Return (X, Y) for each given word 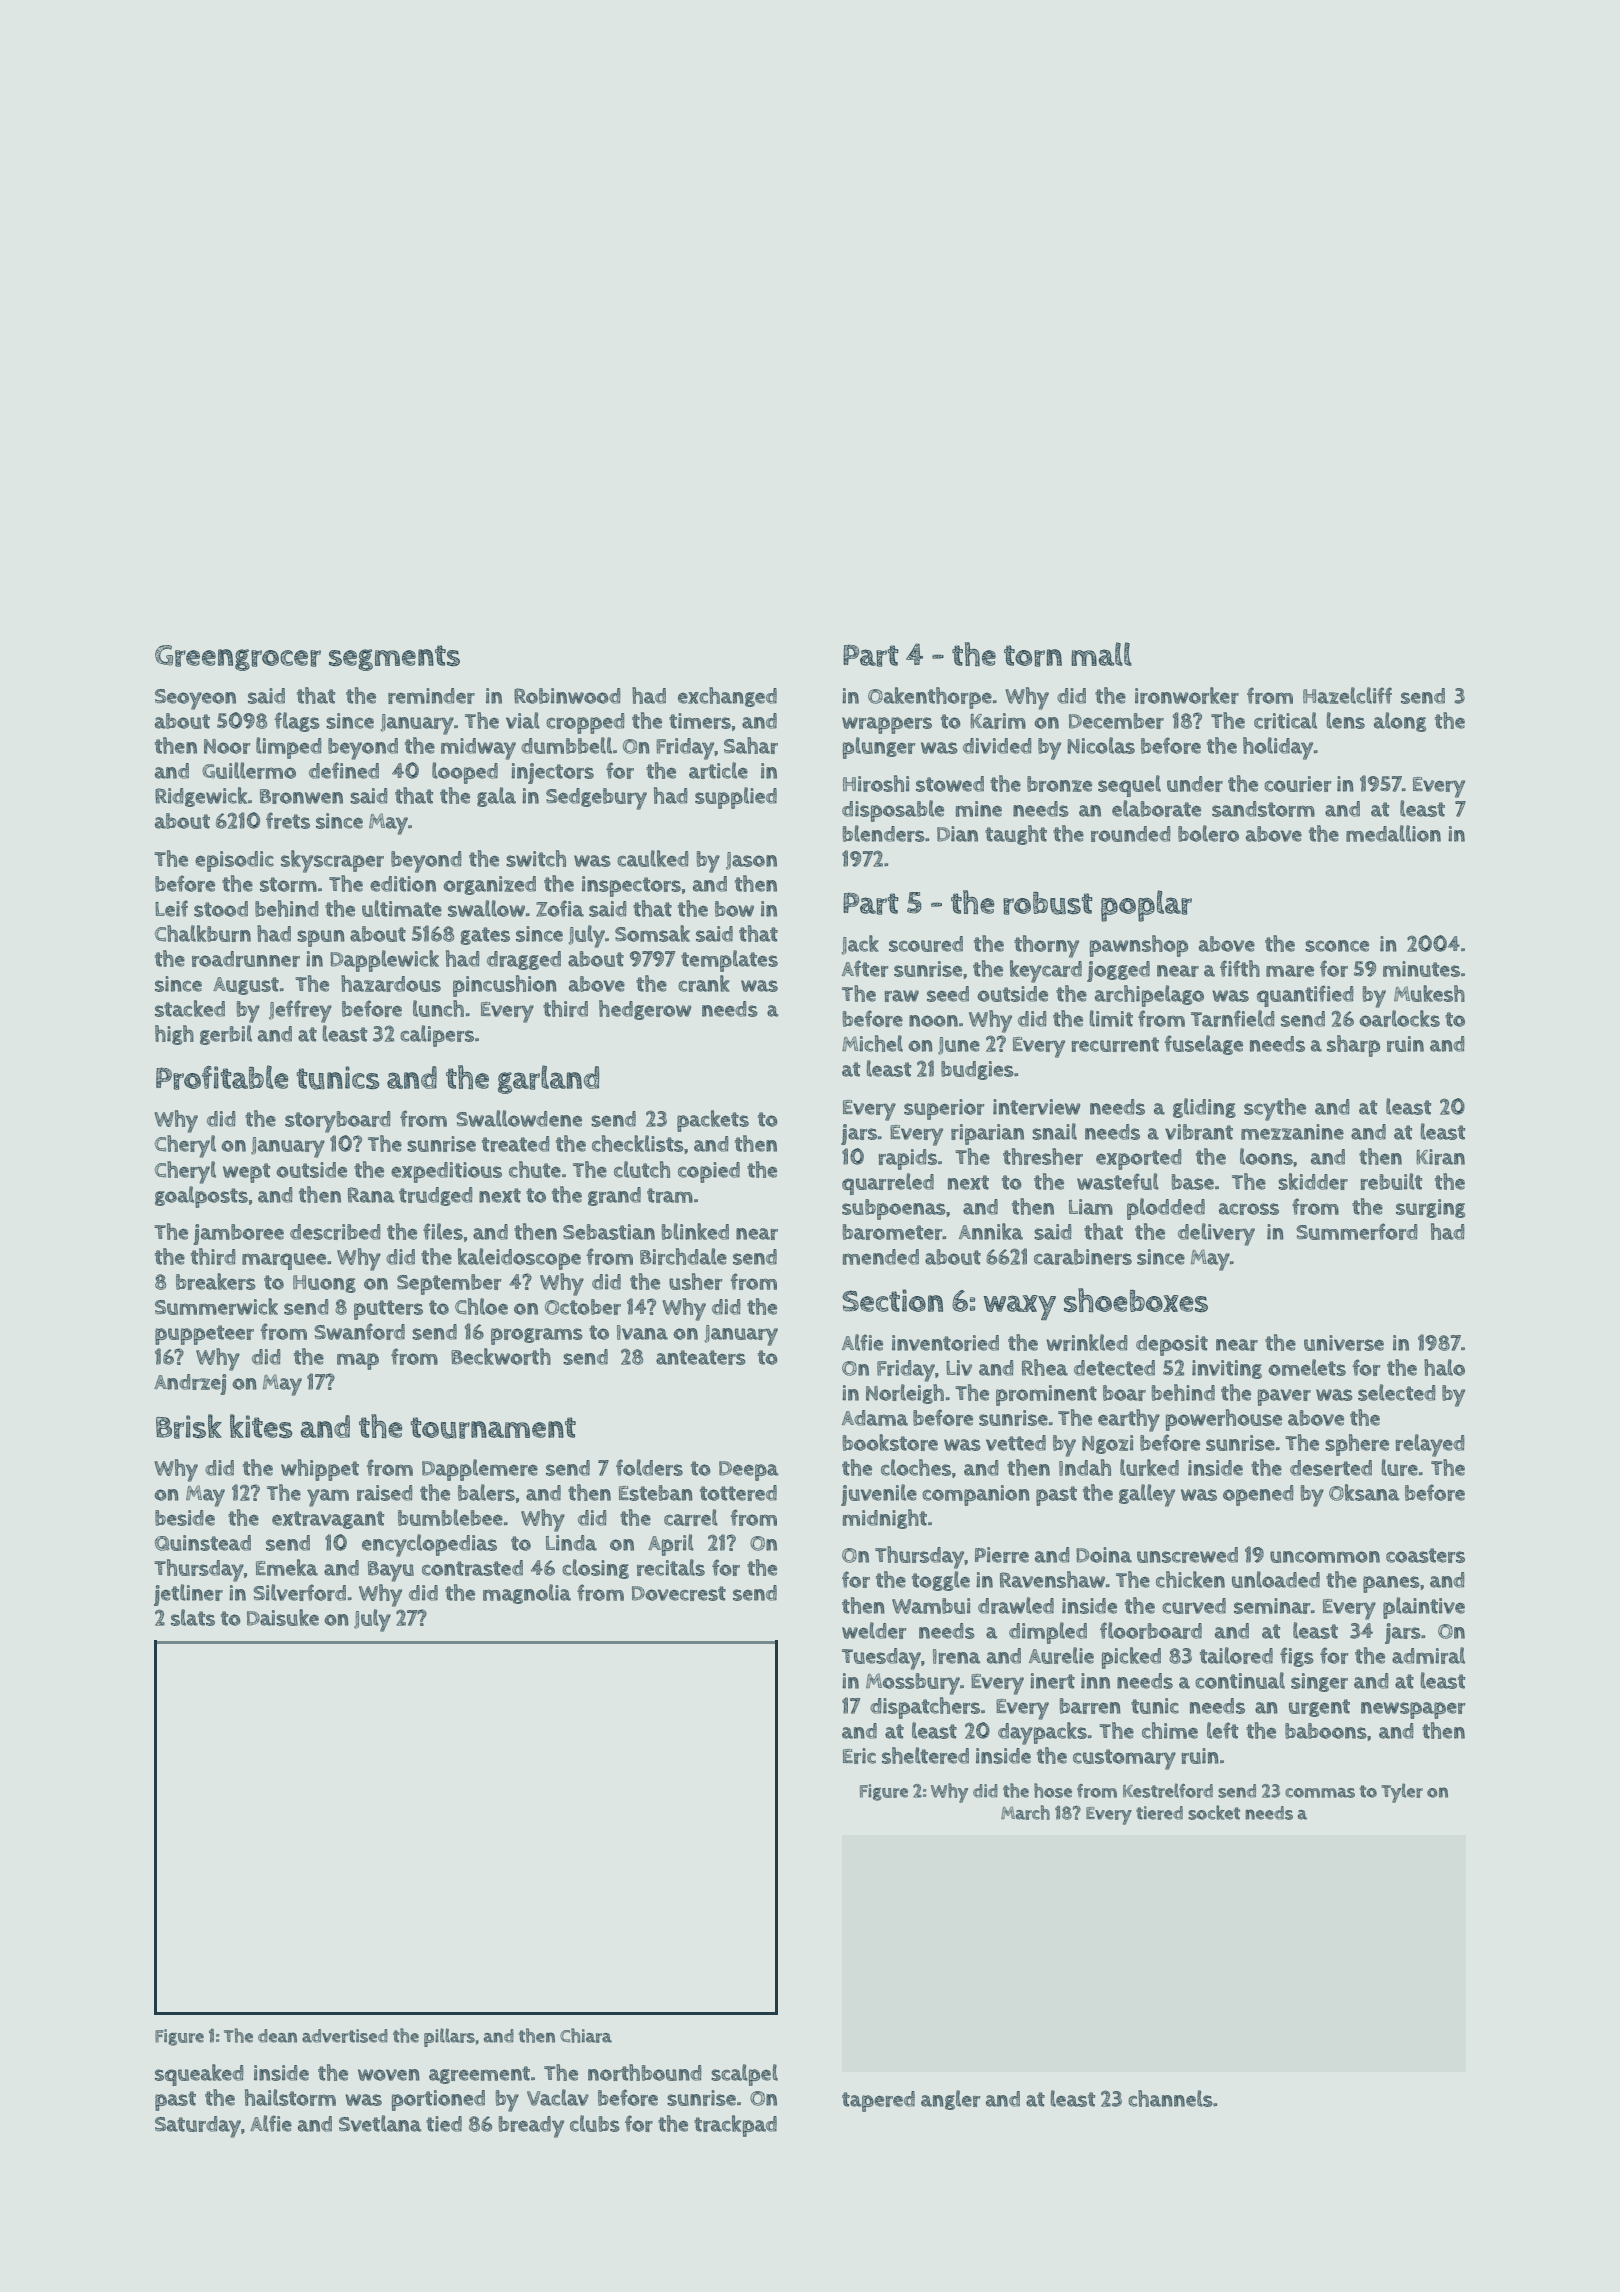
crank (704, 983)
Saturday (198, 2127)
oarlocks (1399, 1018)
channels (1170, 2098)
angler (951, 2100)
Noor (227, 746)
